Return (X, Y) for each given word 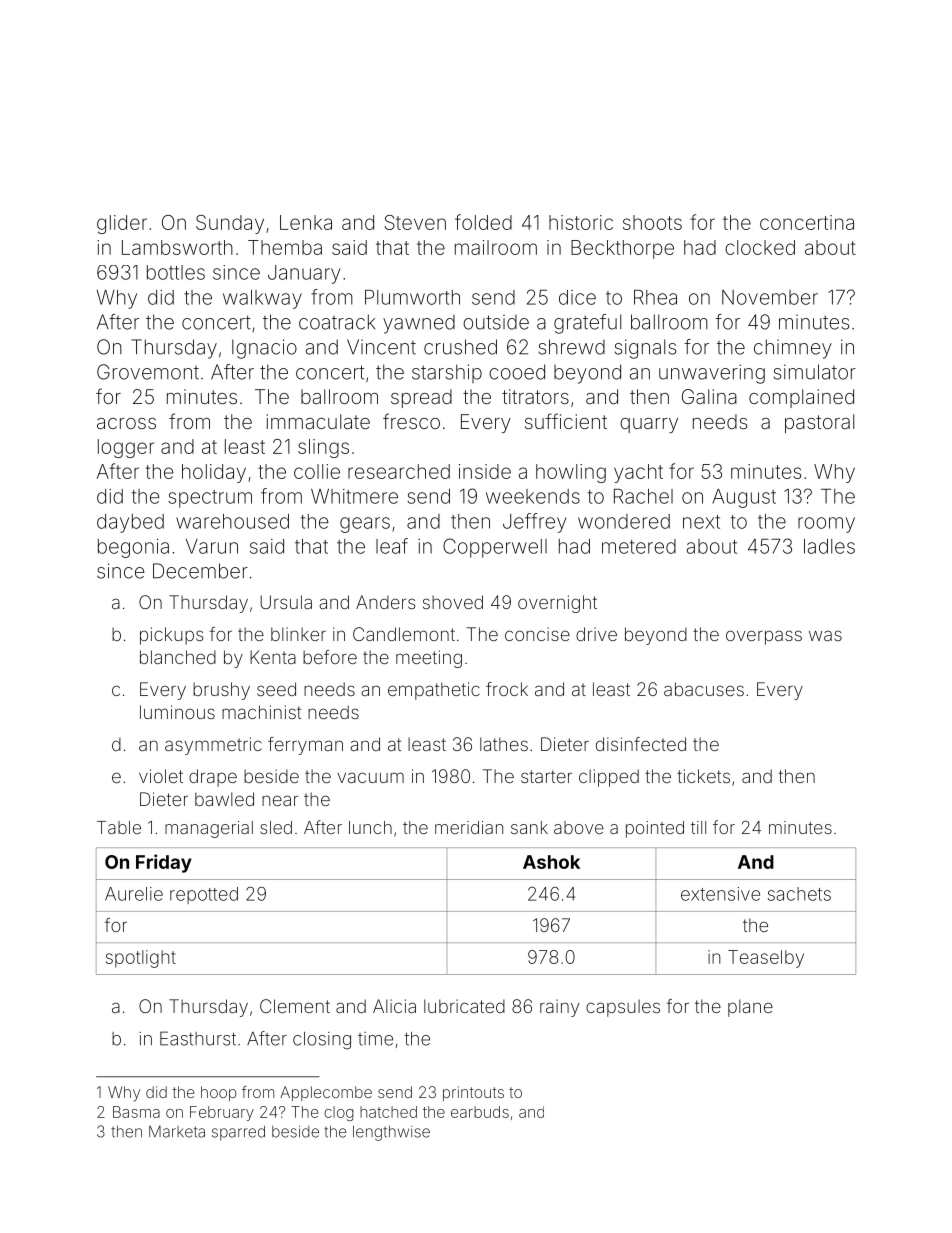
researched (399, 471)
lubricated (464, 1006)
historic (581, 222)
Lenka (306, 222)
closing (322, 1040)
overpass (764, 637)
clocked (760, 247)
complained (801, 398)
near (280, 800)
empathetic (434, 691)
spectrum (210, 499)
